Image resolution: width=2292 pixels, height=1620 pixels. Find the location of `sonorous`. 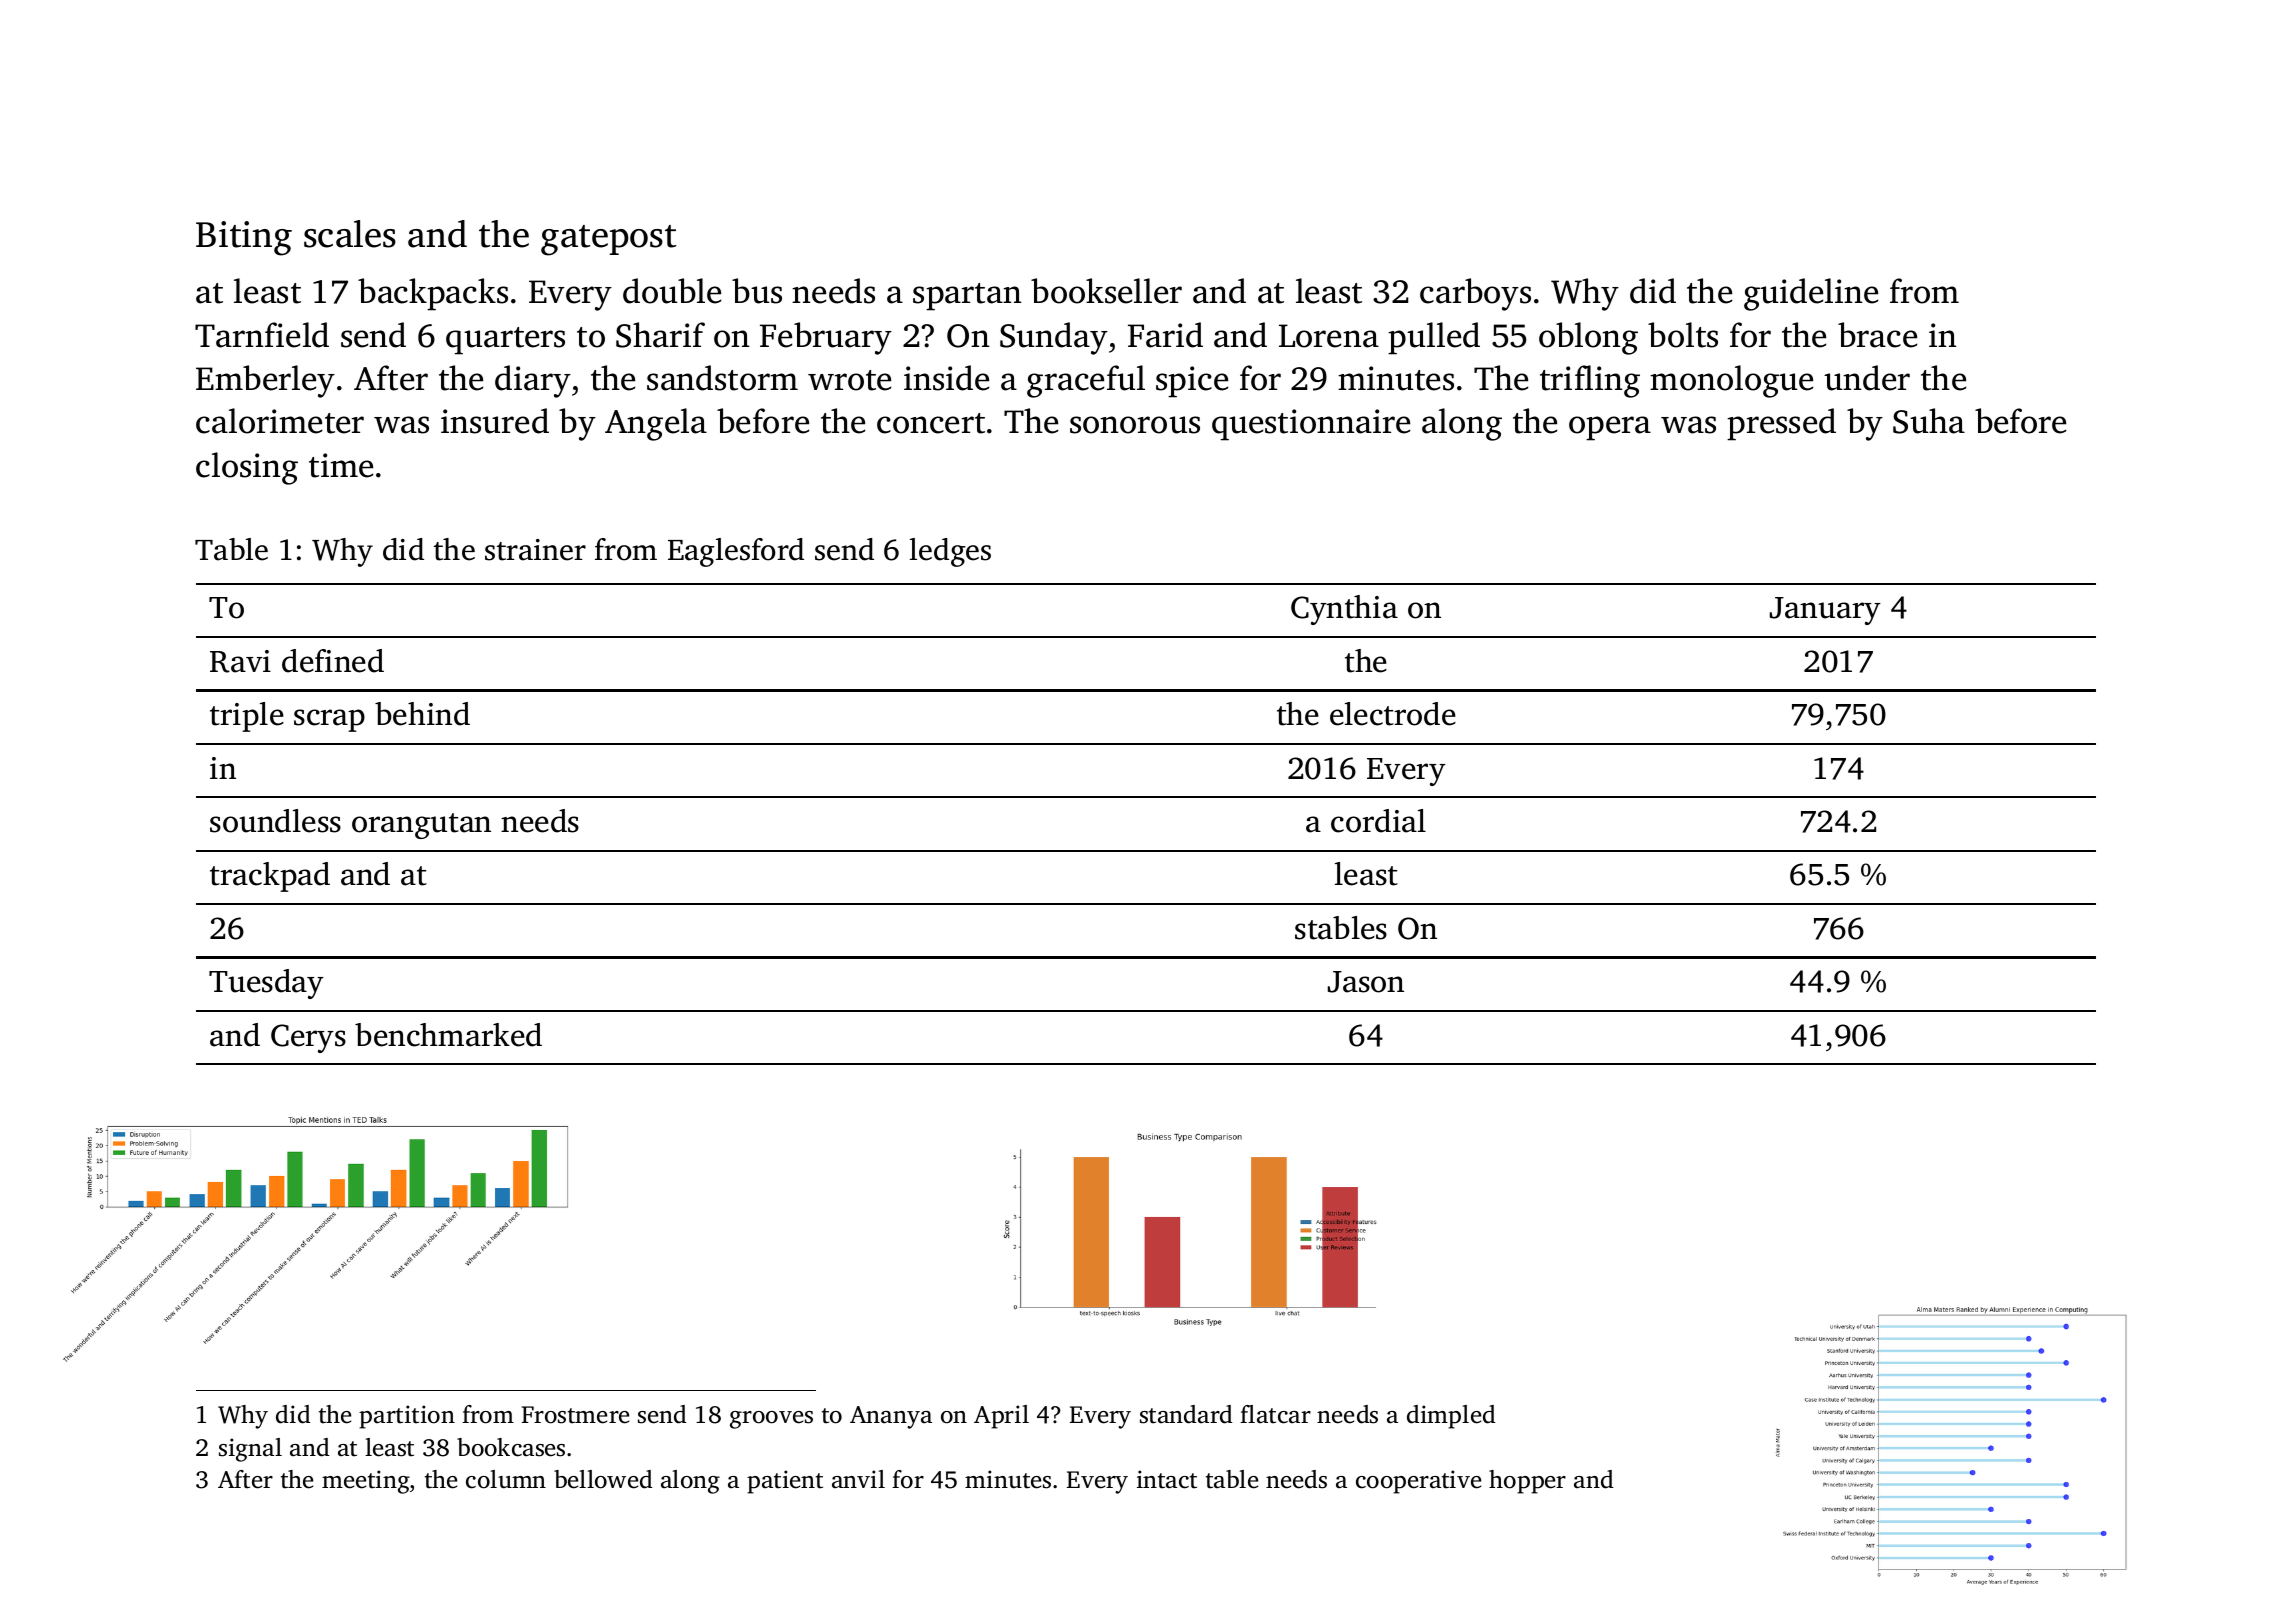

sonorous is located at coordinates (1135, 425).
